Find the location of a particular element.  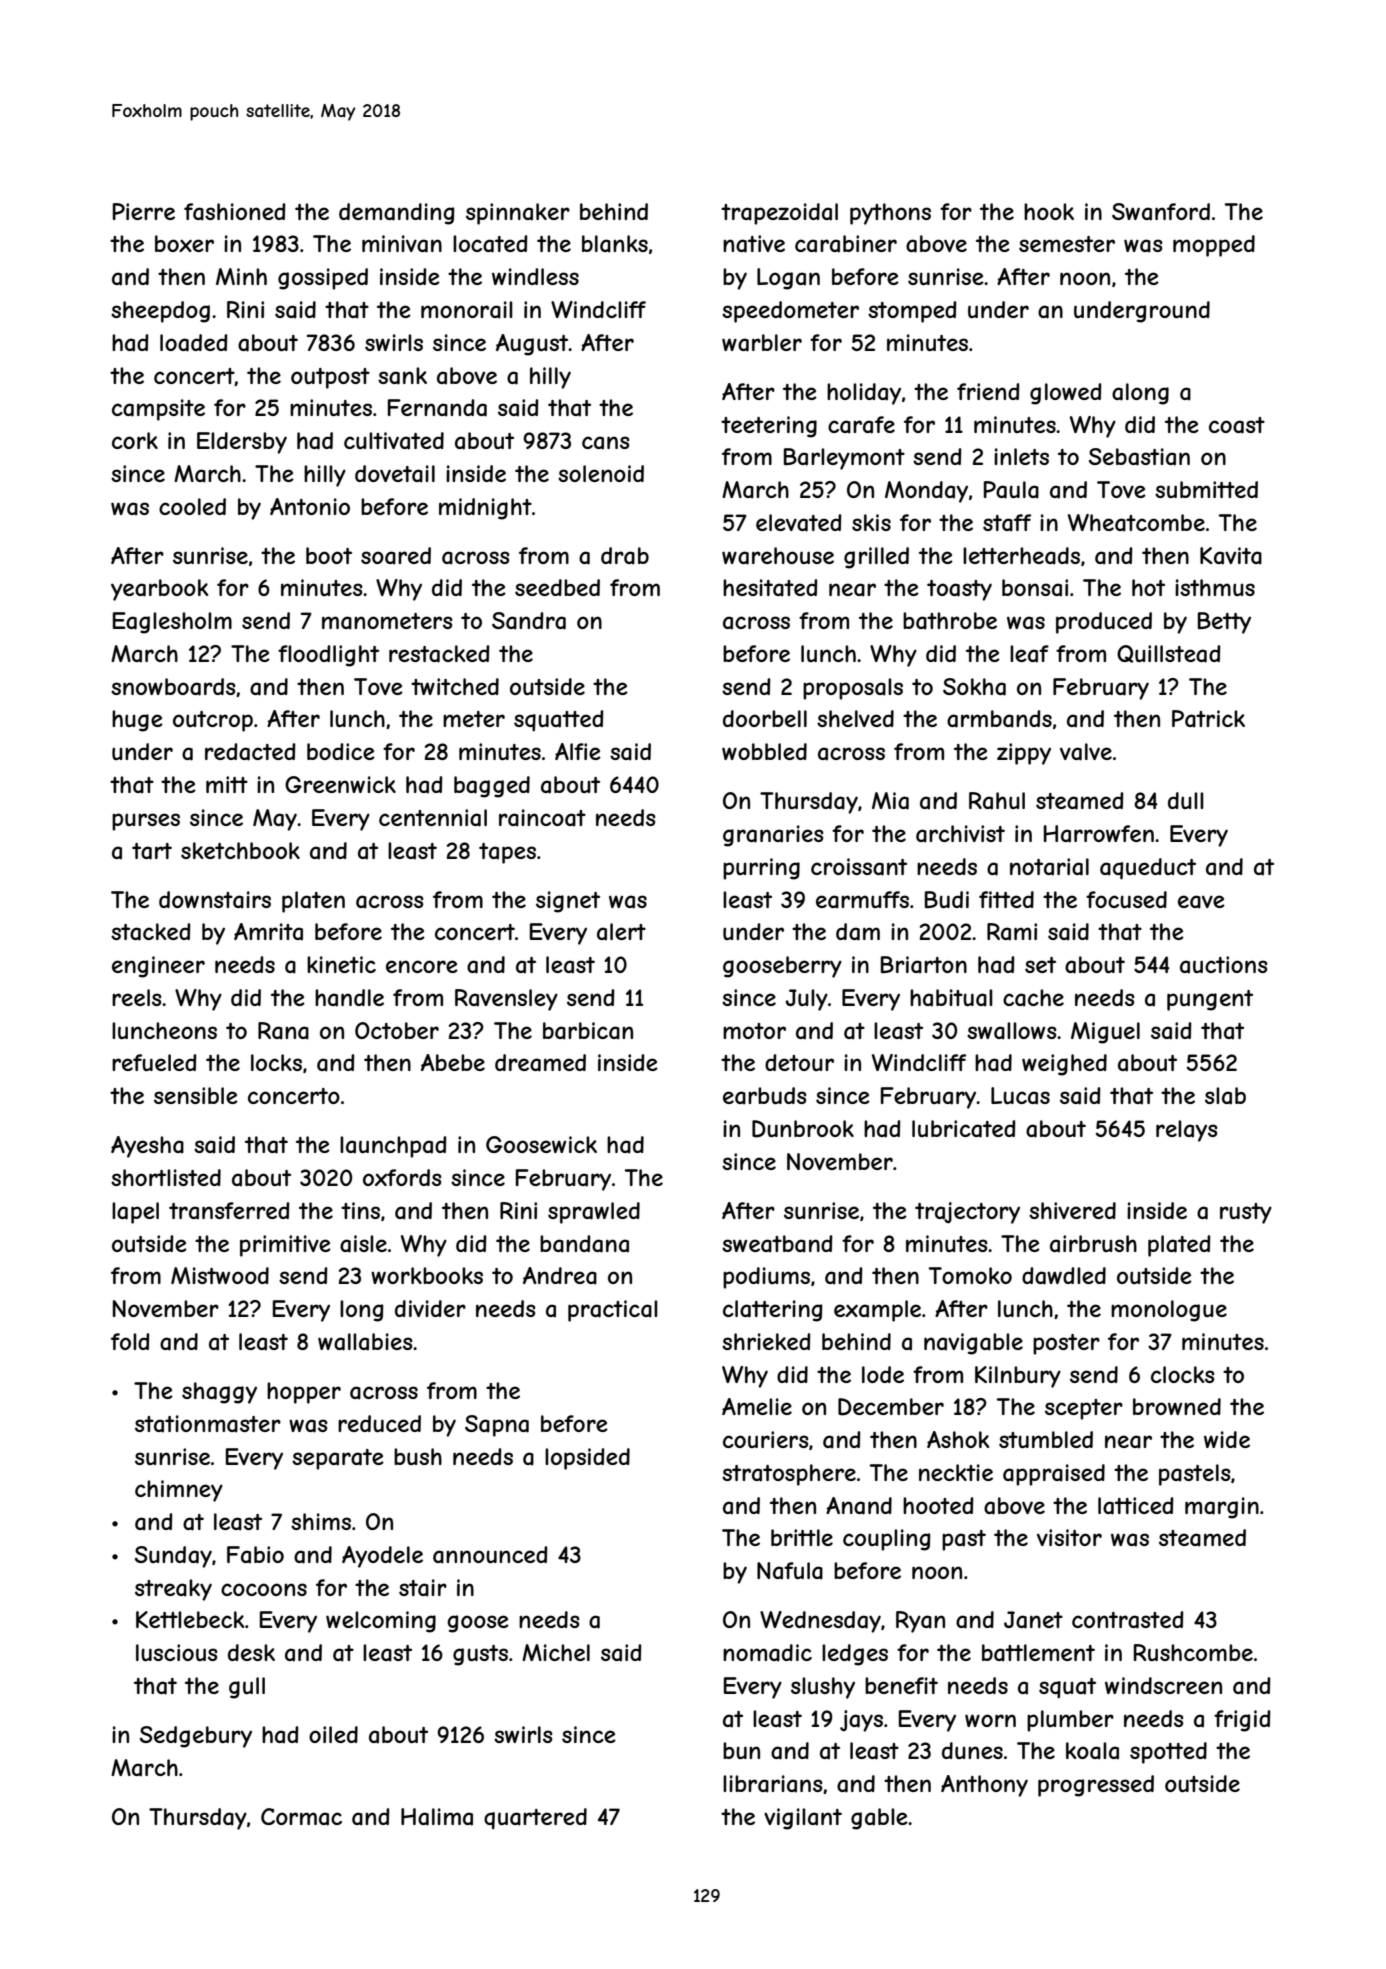

eave is located at coordinates (1201, 902).
